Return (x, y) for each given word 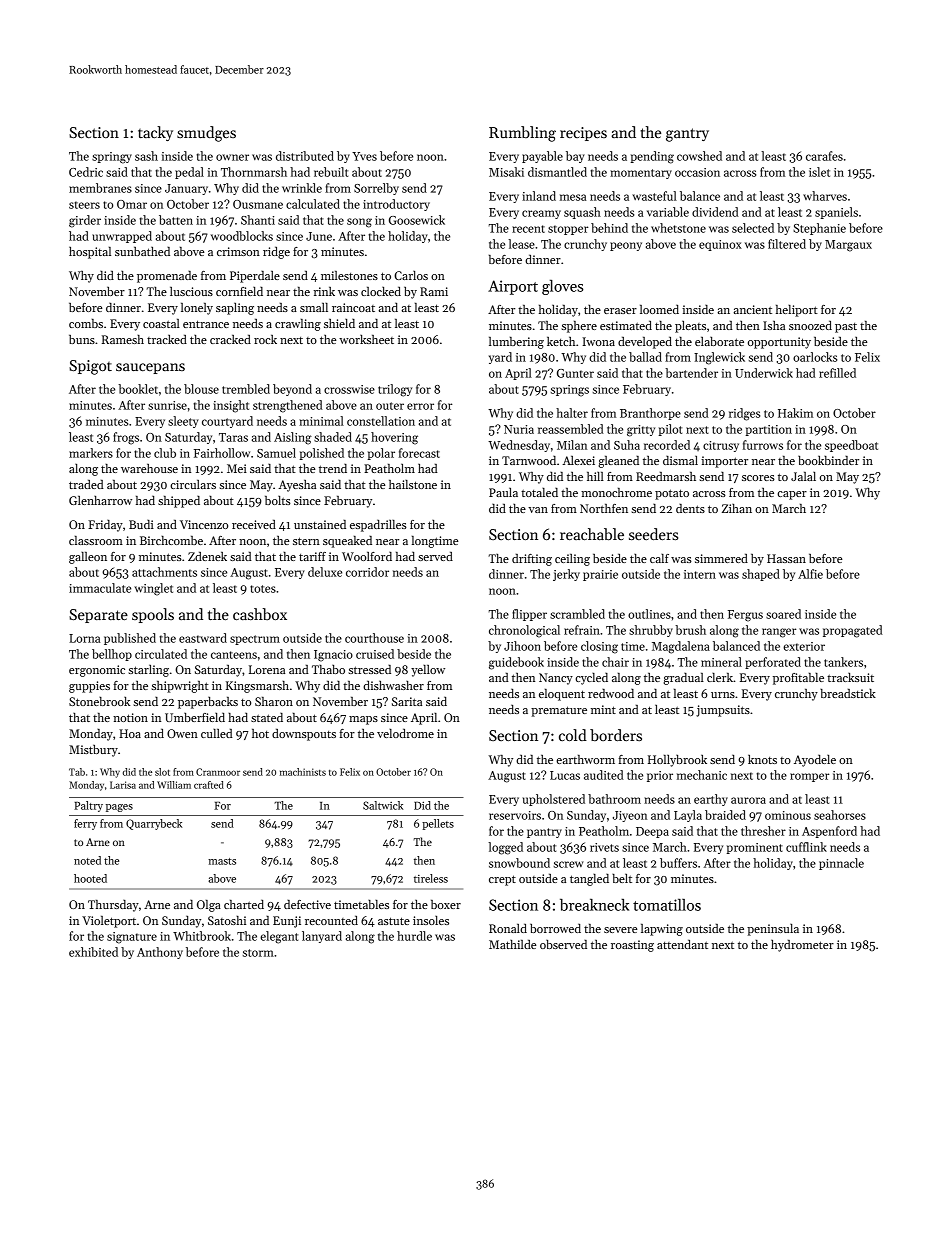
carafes (824, 156)
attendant (682, 944)
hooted (90, 878)
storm (258, 953)
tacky (155, 133)
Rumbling (522, 134)
